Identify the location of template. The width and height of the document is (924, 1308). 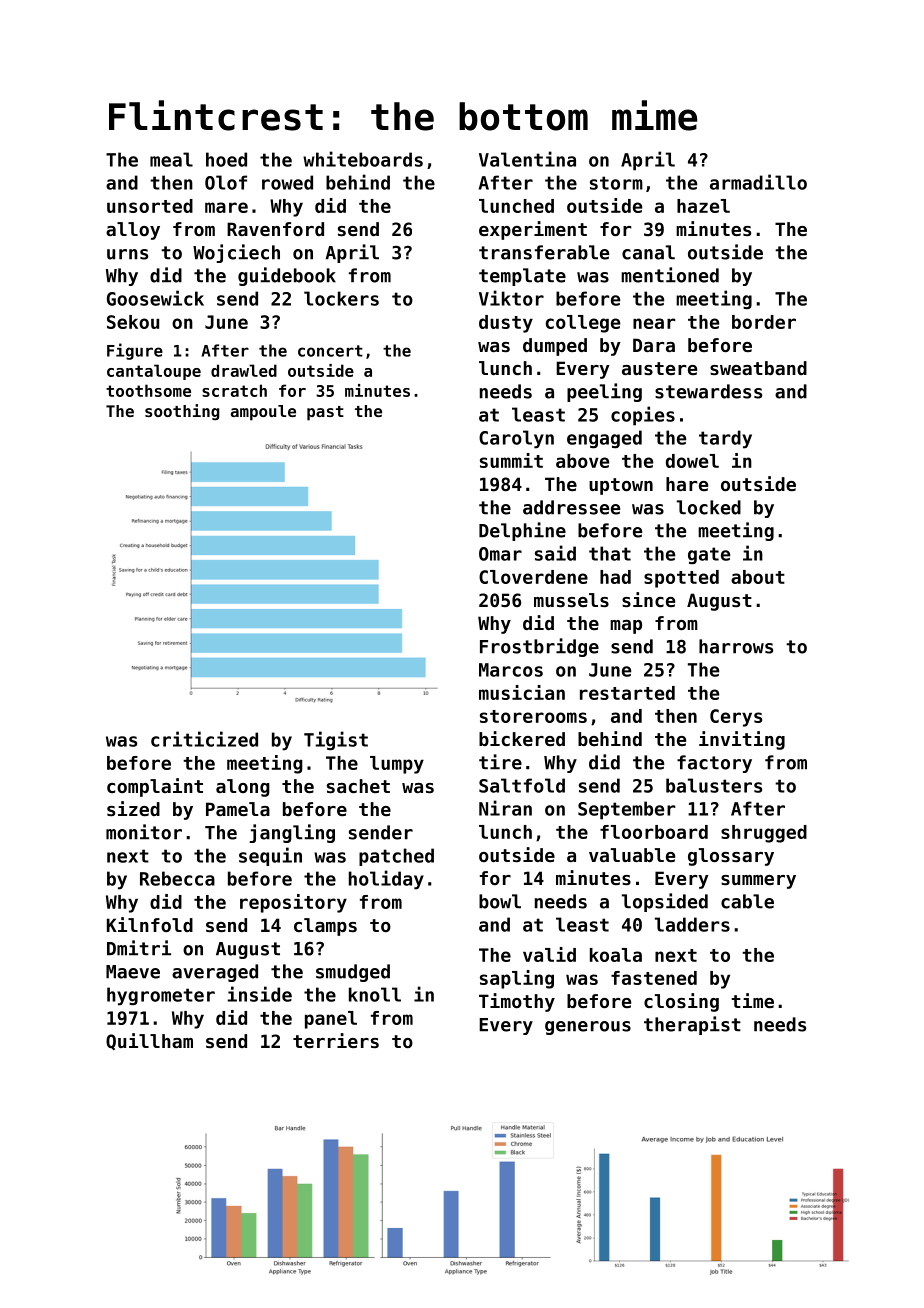
(522, 277).
